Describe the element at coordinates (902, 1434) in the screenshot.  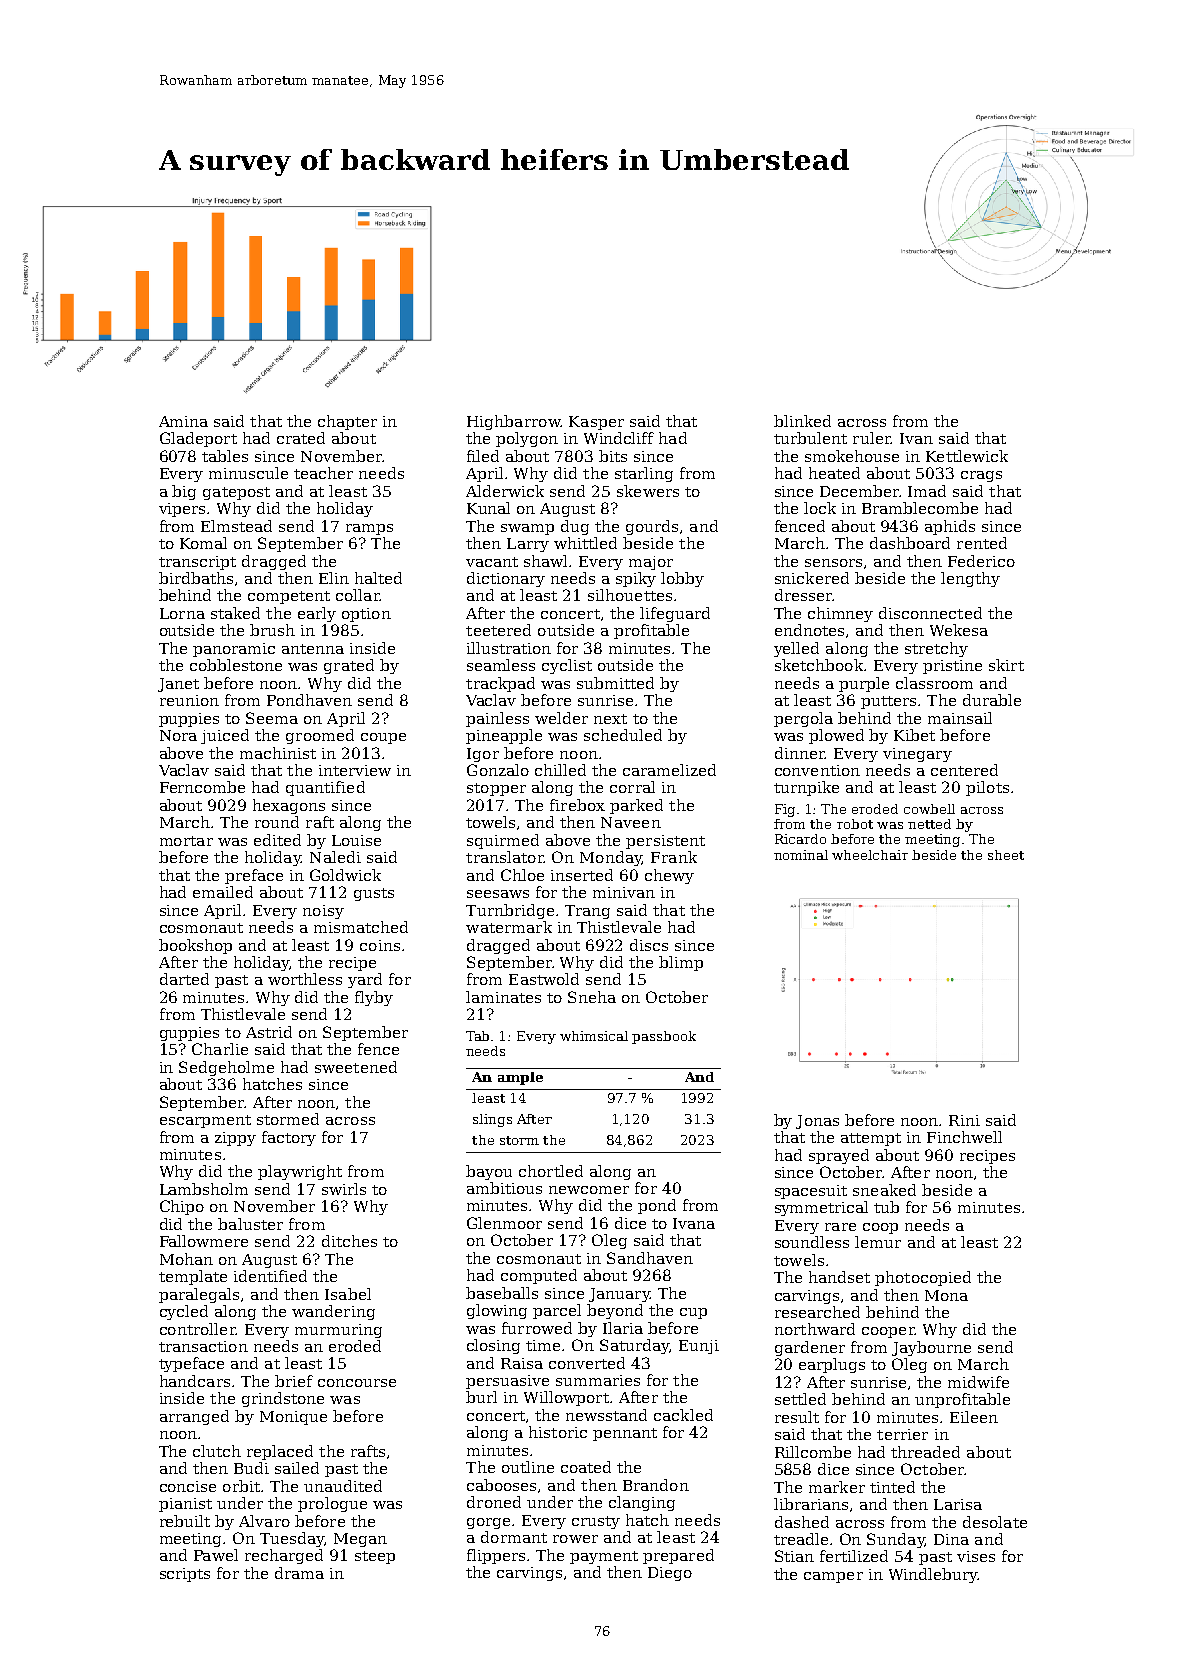
I see `terrier` at that location.
